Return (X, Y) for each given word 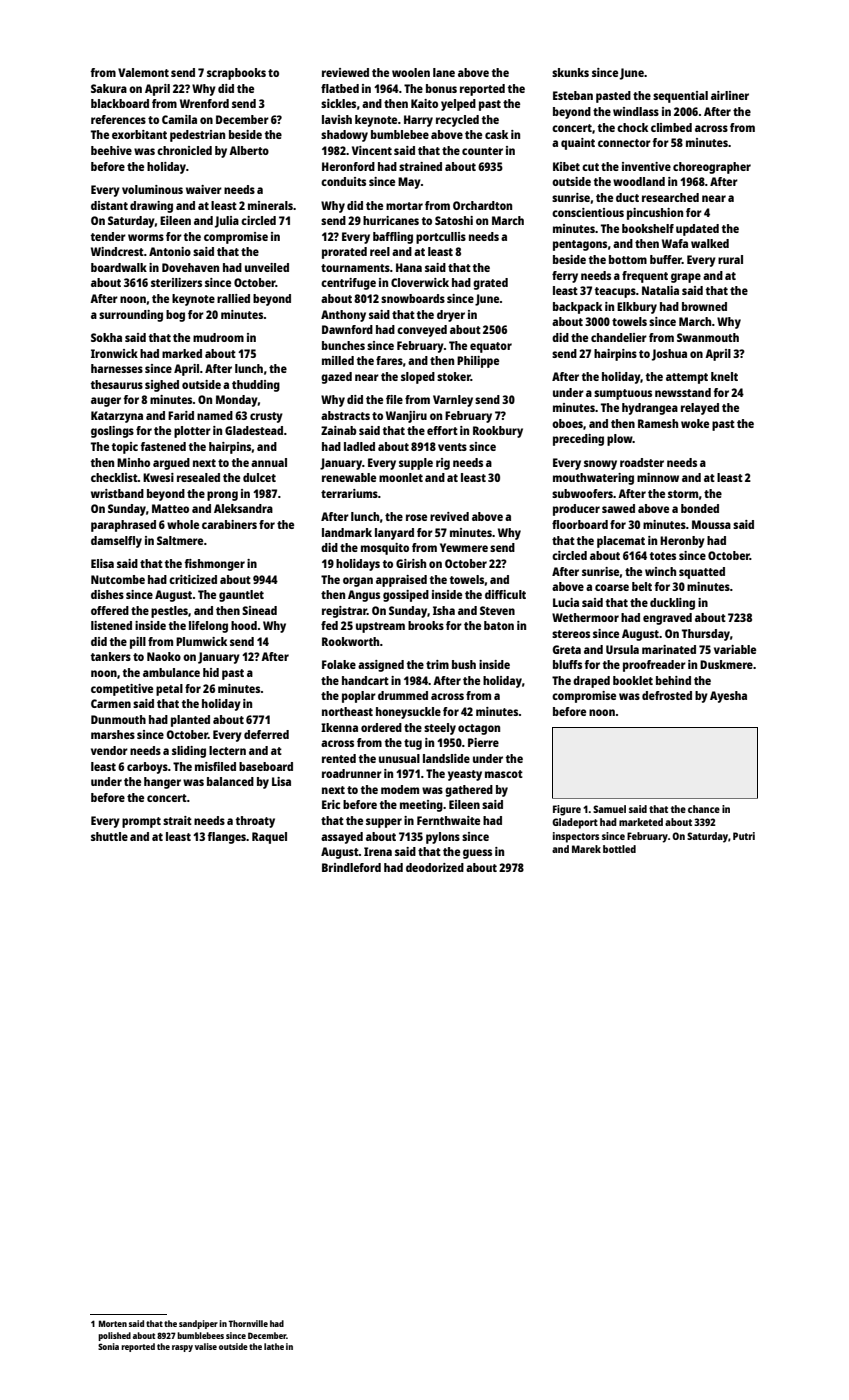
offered (110, 610)
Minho (133, 462)
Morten (113, 1323)
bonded (700, 508)
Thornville (248, 1323)
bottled (619, 849)
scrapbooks (236, 74)
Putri (744, 836)
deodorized (435, 867)
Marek (586, 849)
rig (443, 464)
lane (444, 72)
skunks (570, 72)
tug (413, 744)
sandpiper (198, 1324)
